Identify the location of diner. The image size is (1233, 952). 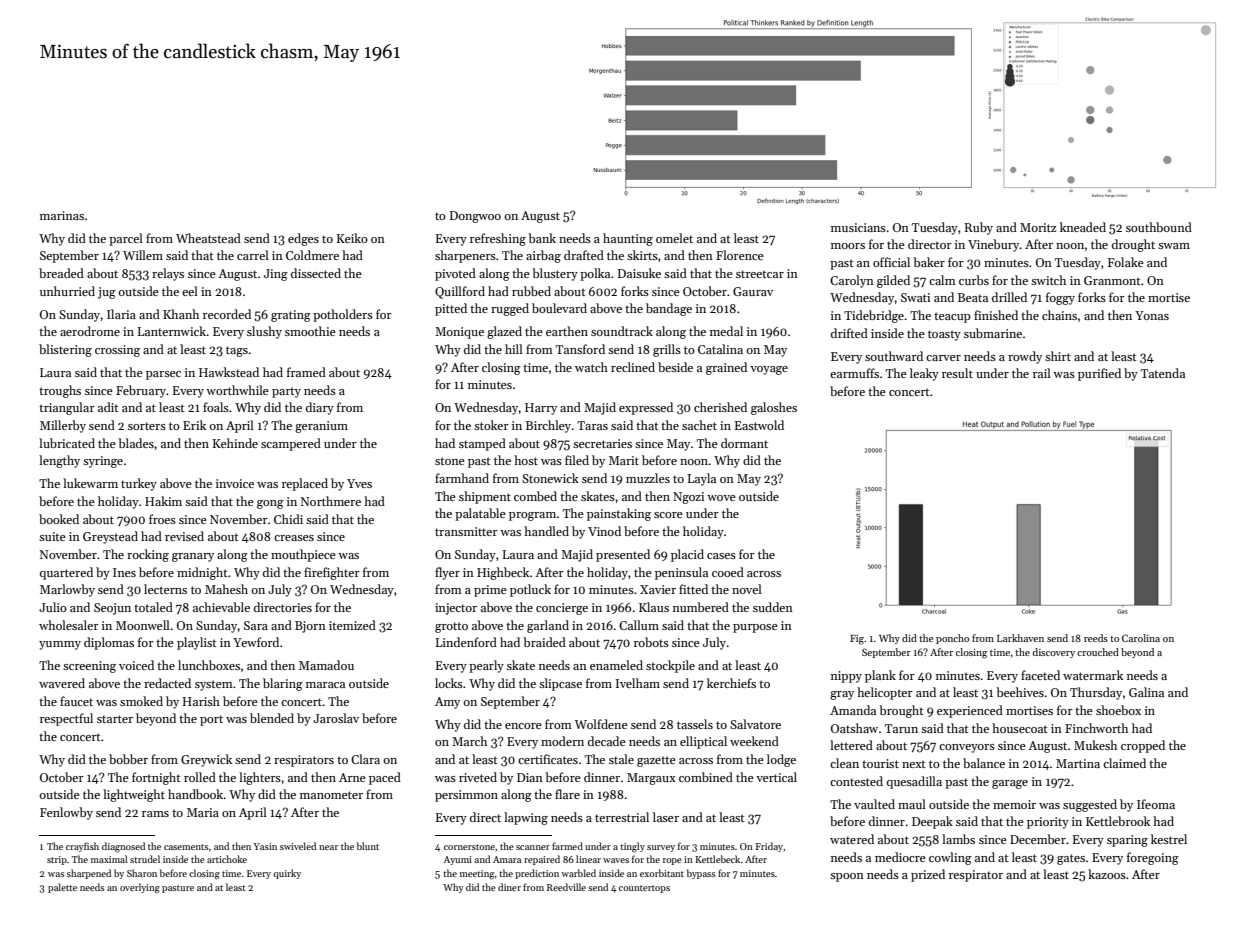
(509, 887).
